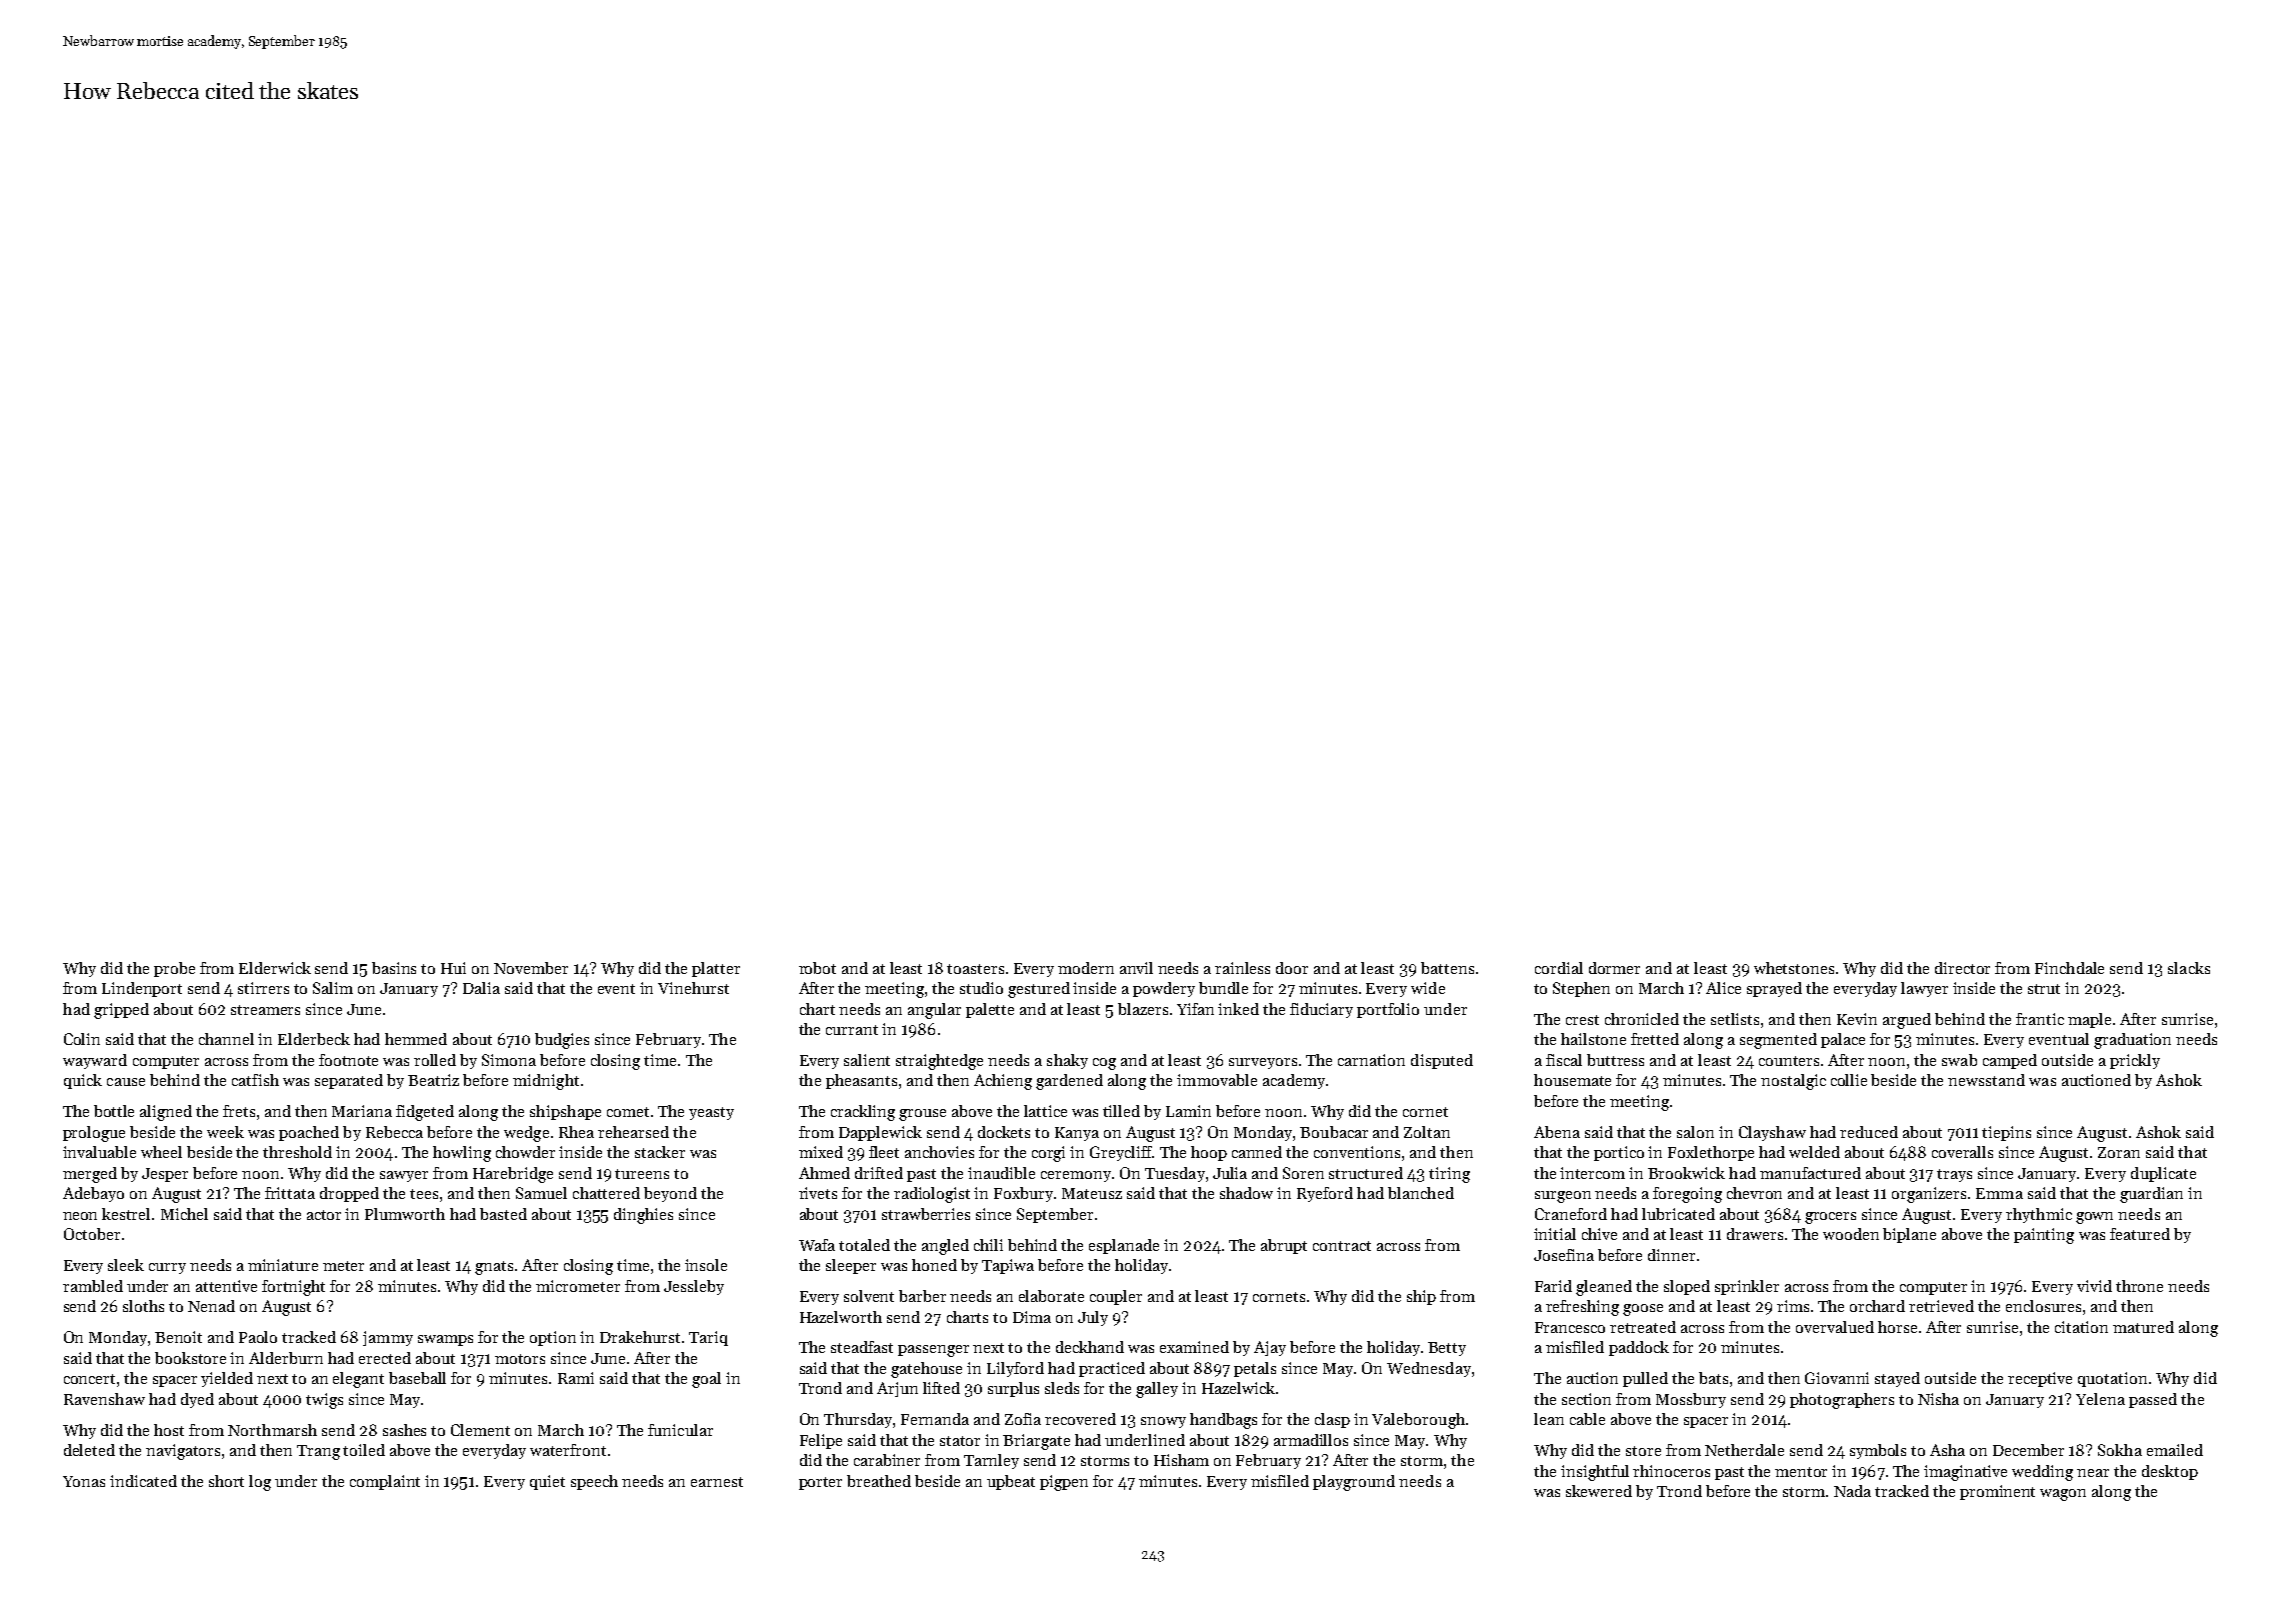 The width and height of the page is (2282, 1614). Describe the element at coordinates (92, 1234) in the page. I see `October` at that location.
